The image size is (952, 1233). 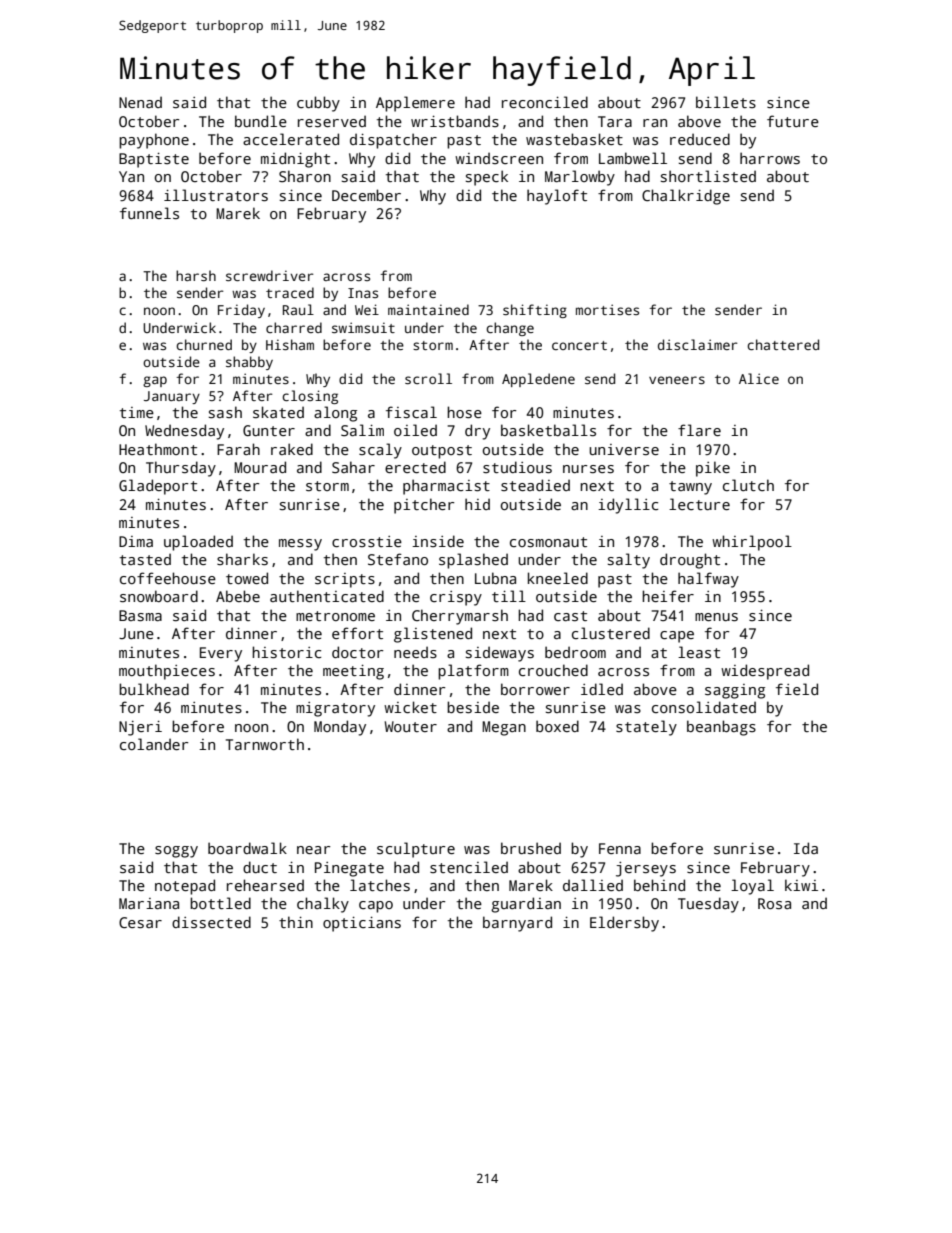 I want to click on splashed, so click(x=473, y=561).
